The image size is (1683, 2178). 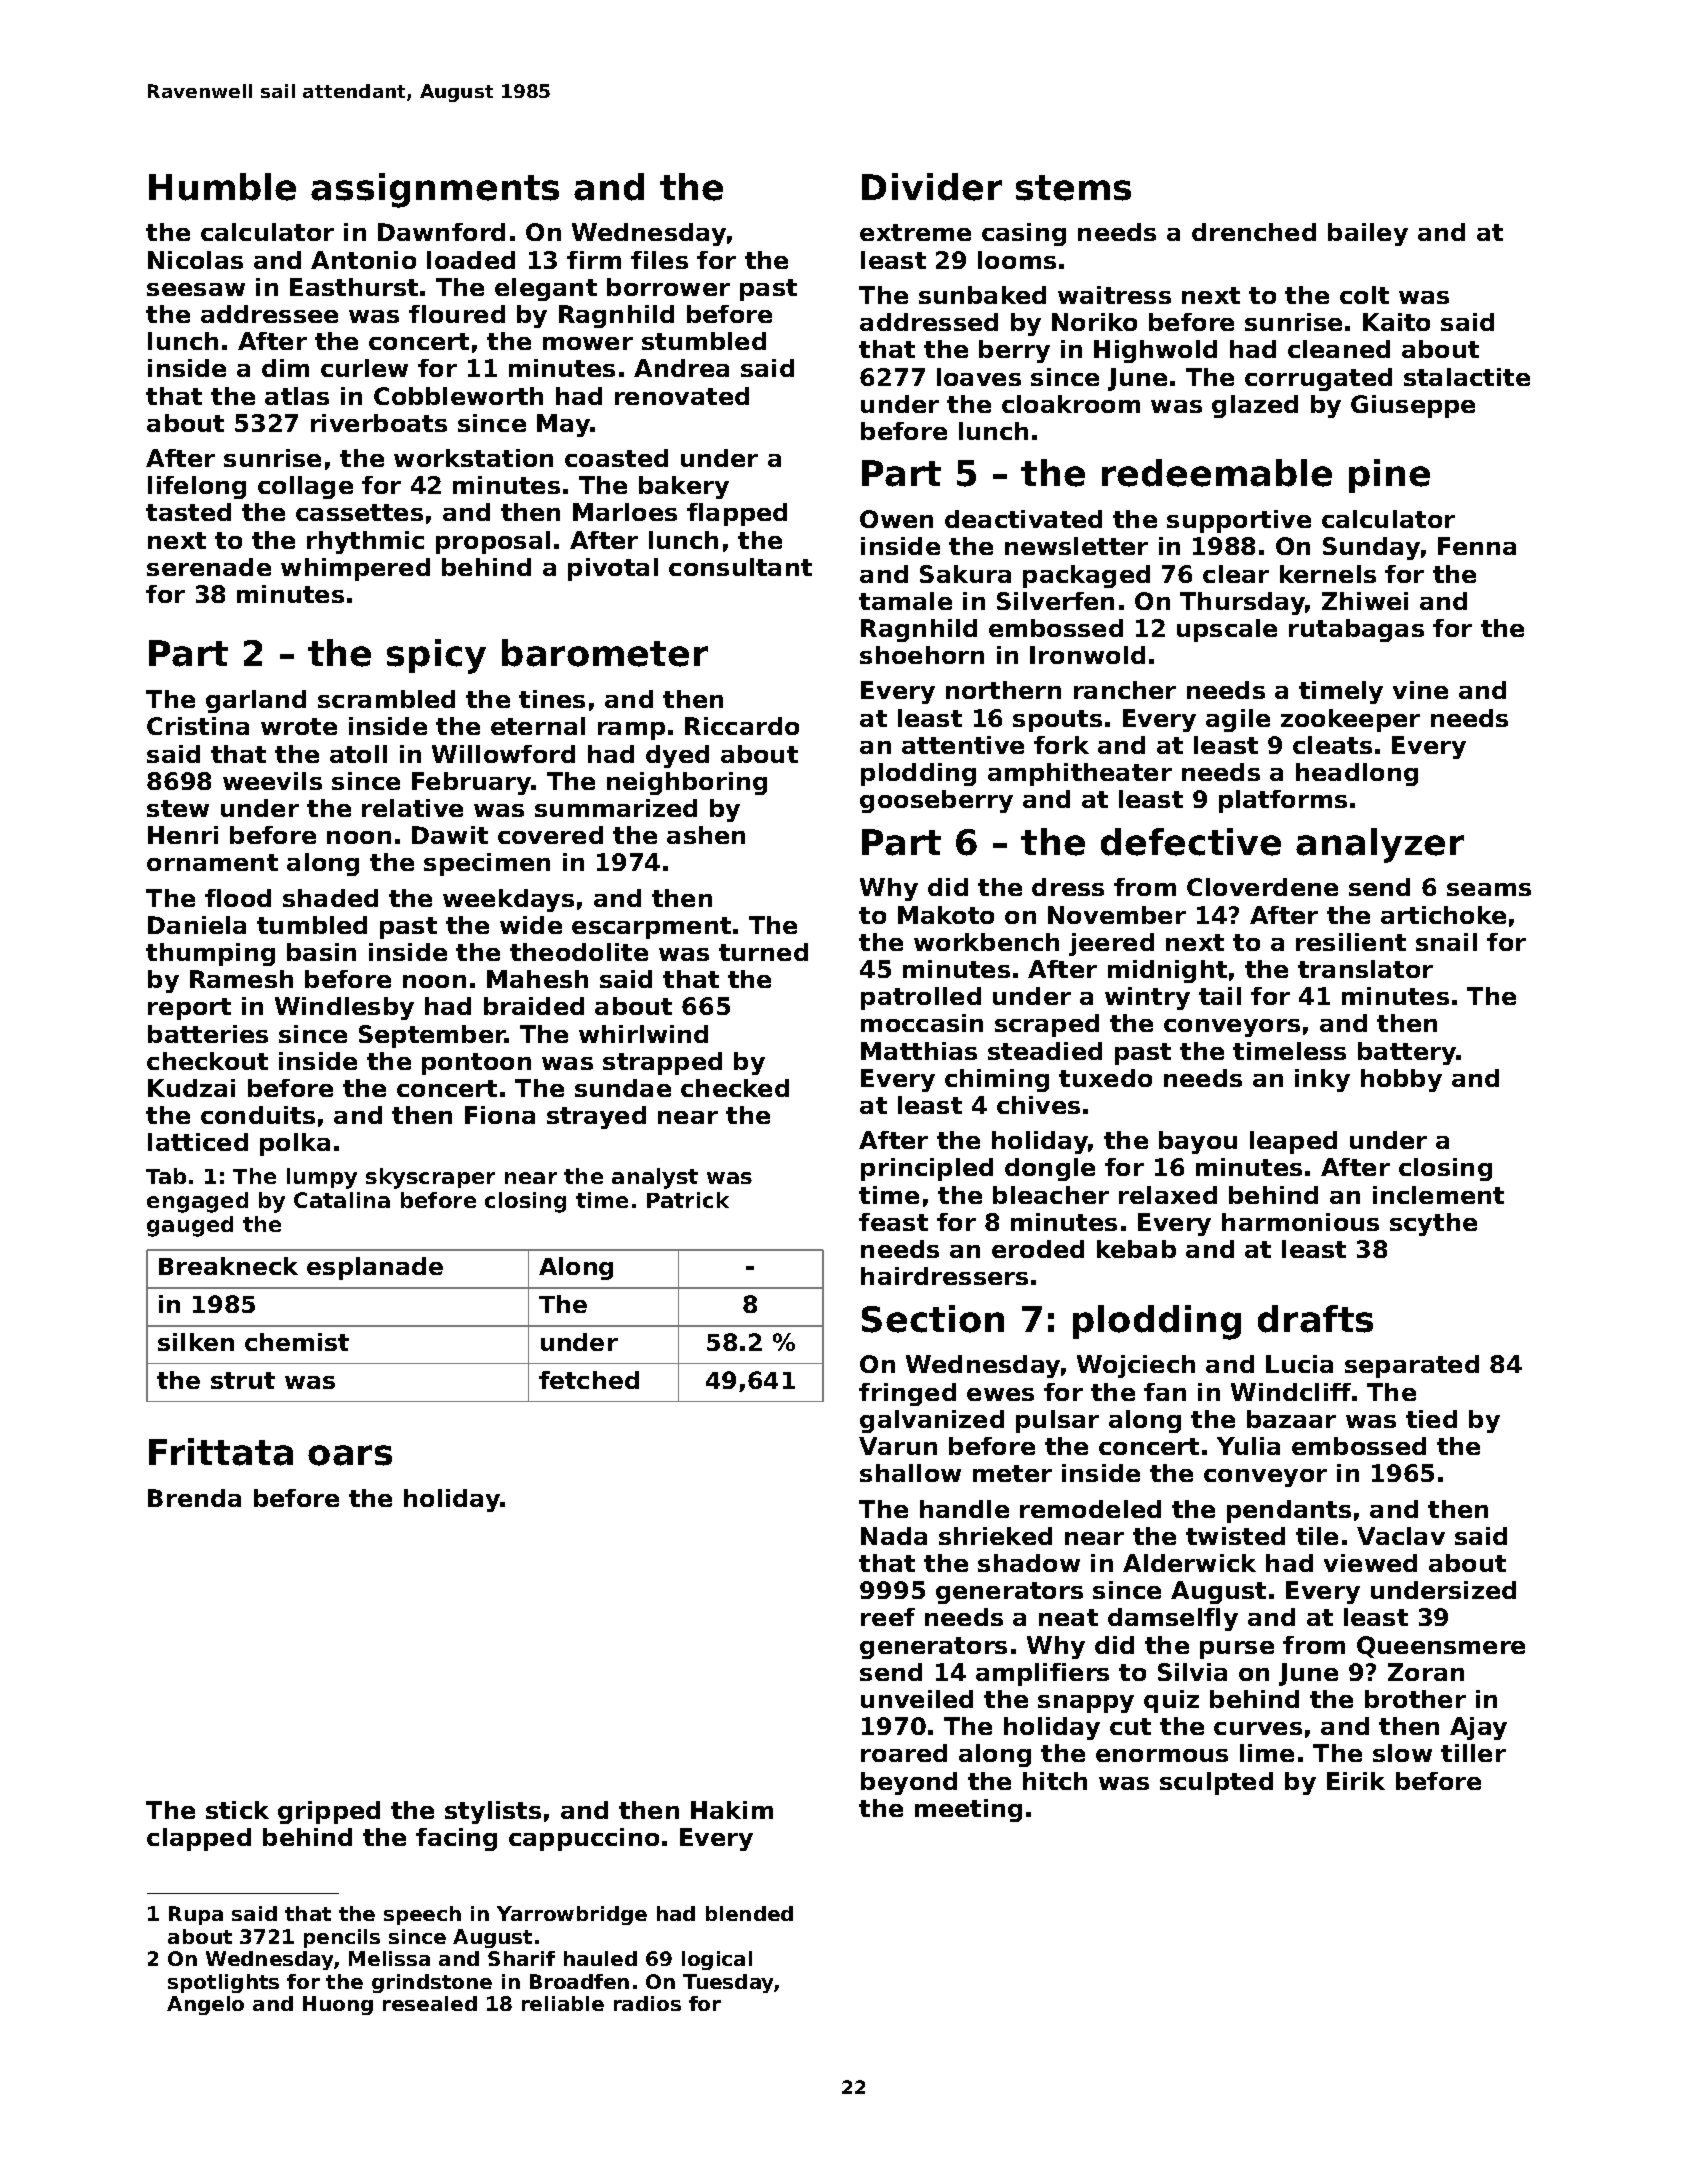 I want to click on basin, so click(x=321, y=952).
